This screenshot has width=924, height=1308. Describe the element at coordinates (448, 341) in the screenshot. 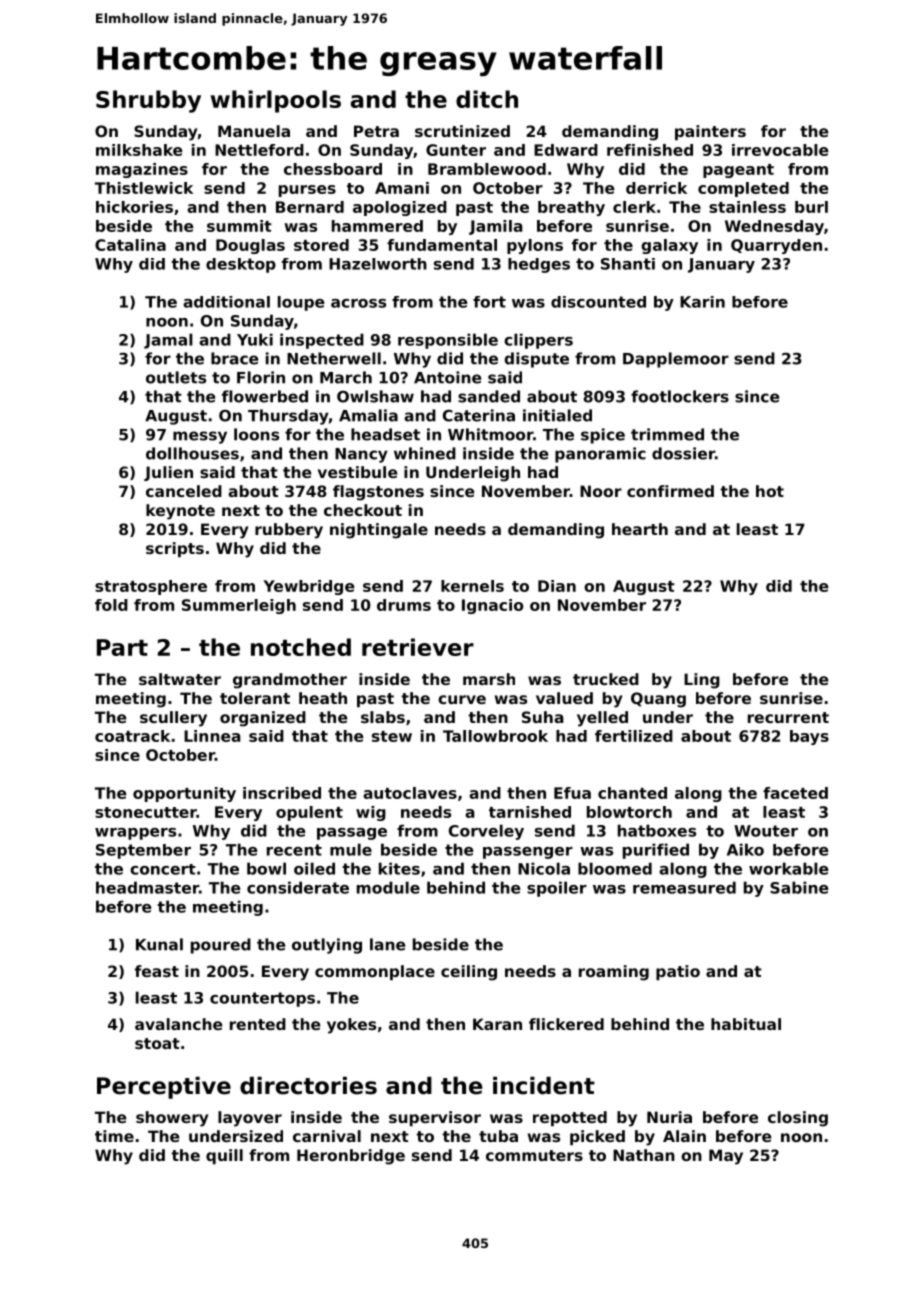

I see `responsible` at that location.
